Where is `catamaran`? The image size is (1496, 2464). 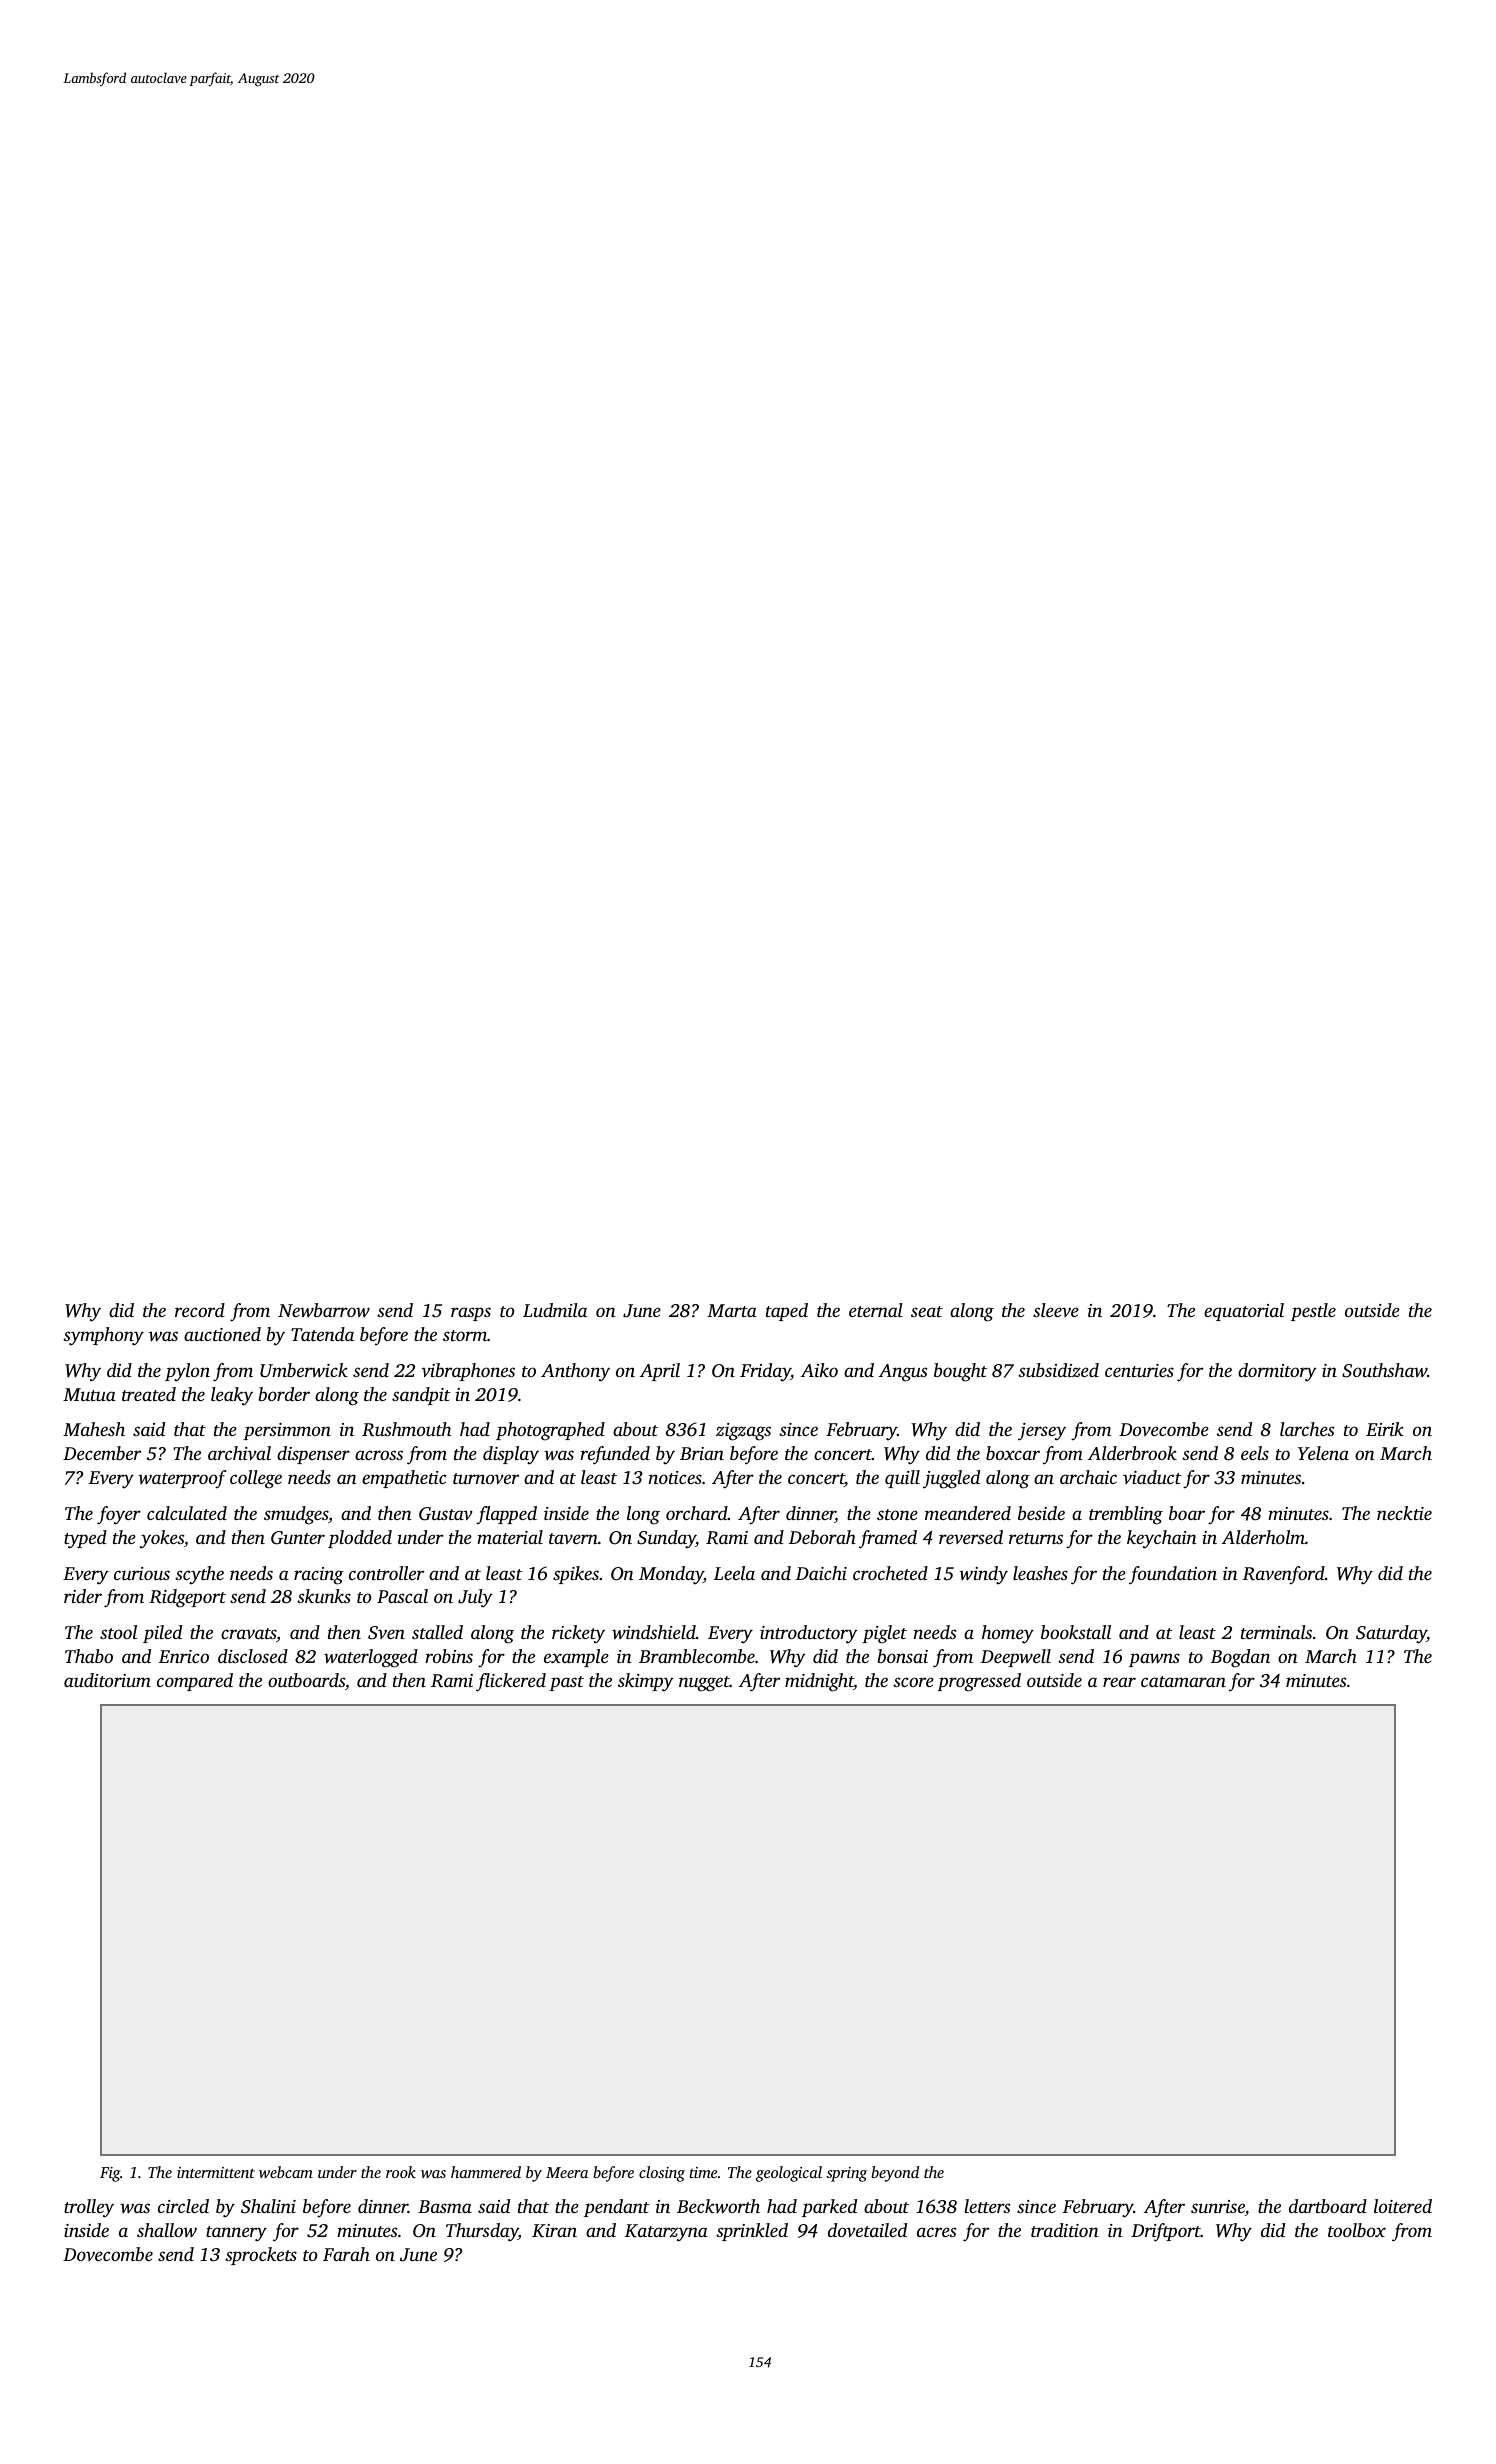
catamaran is located at coordinates (1183, 1681).
